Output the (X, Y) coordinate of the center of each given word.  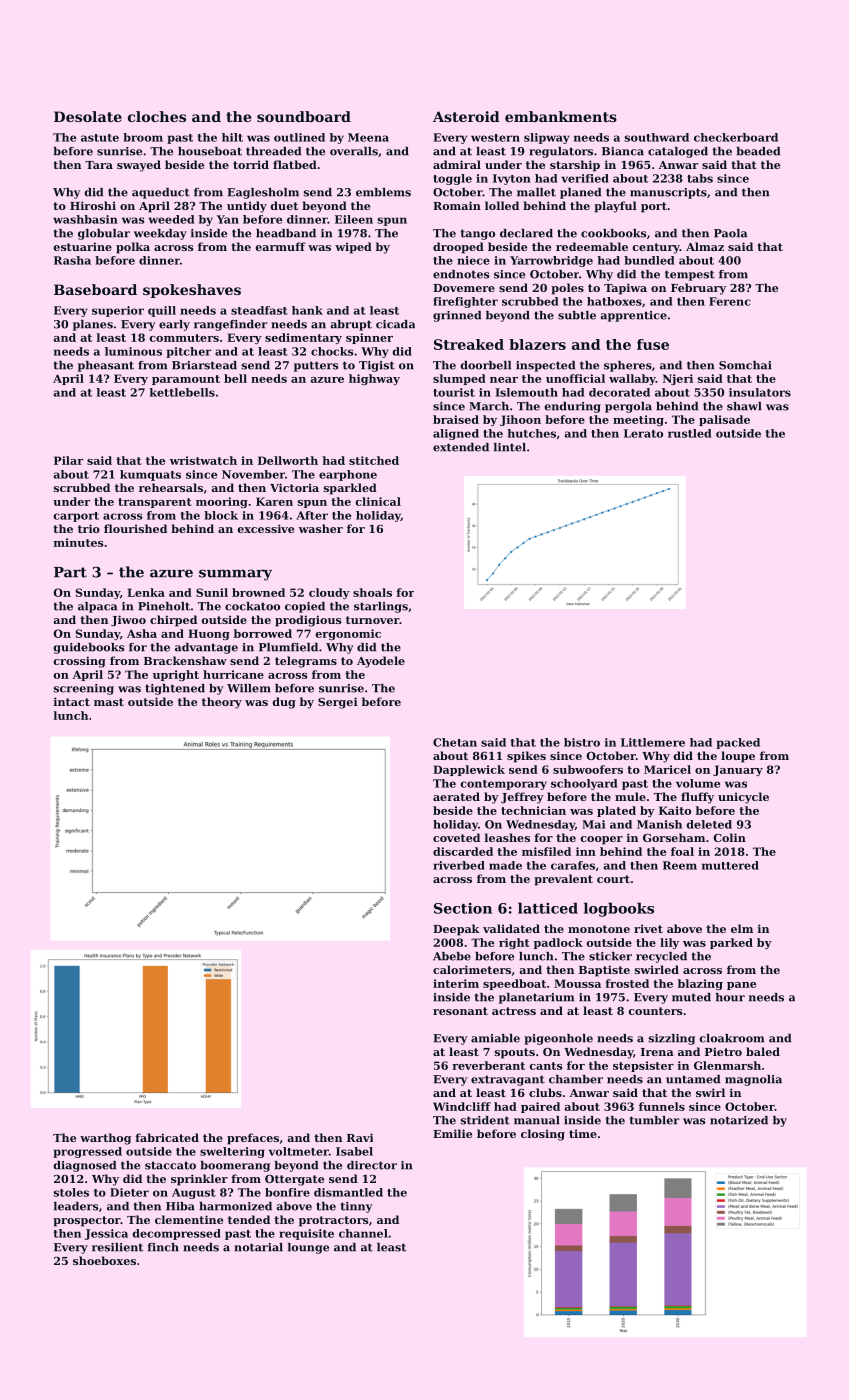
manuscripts (668, 193)
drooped (458, 248)
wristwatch (203, 460)
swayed (139, 166)
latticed (548, 908)
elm (742, 928)
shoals (372, 592)
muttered (730, 865)
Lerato (643, 433)
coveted (456, 837)
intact (72, 701)
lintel (510, 447)
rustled (689, 433)
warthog (105, 1139)
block (221, 515)
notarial (258, 1247)
